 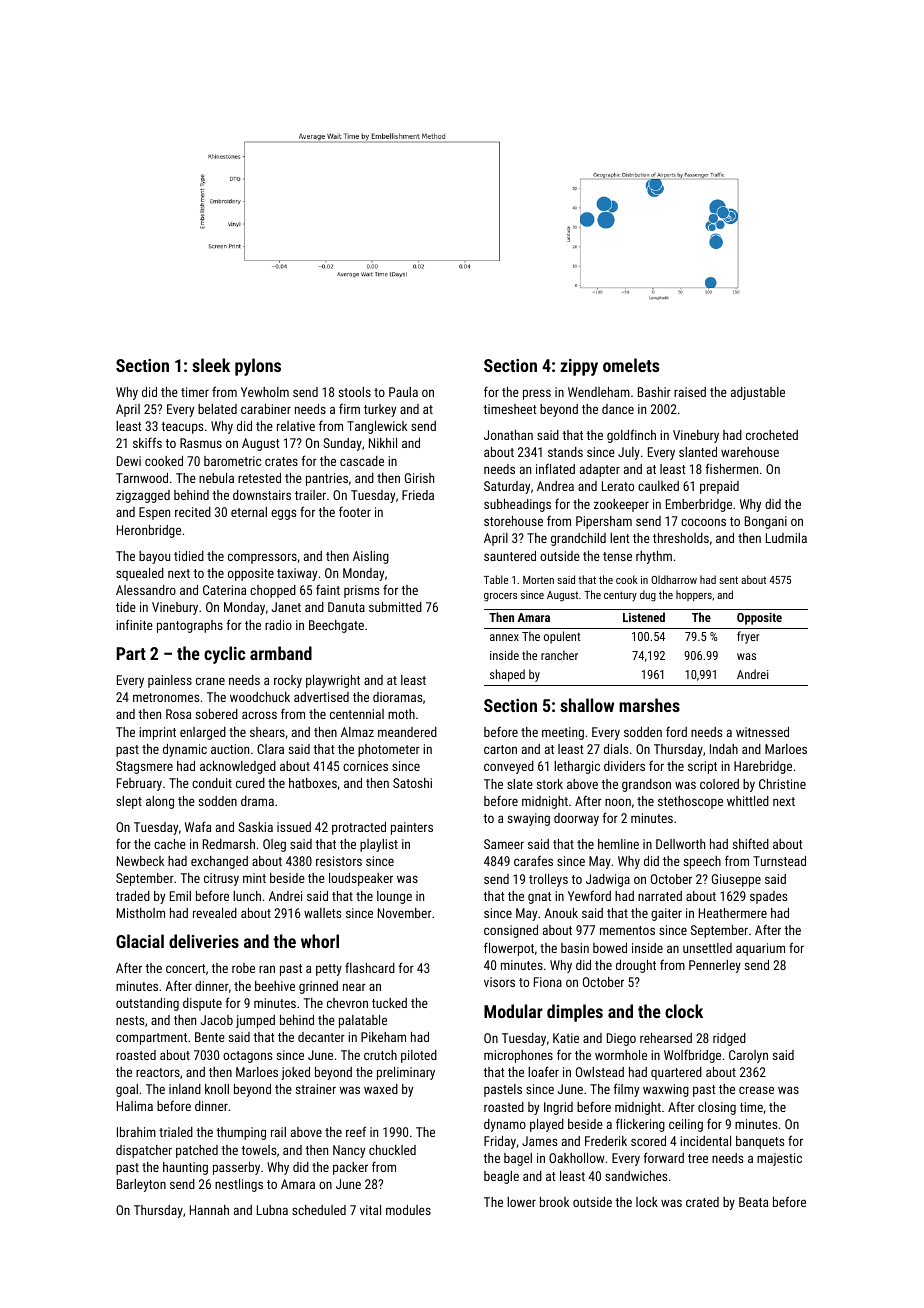 What do you see at coordinates (211, 365) in the screenshot?
I see `sleek` at bounding box center [211, 365].
